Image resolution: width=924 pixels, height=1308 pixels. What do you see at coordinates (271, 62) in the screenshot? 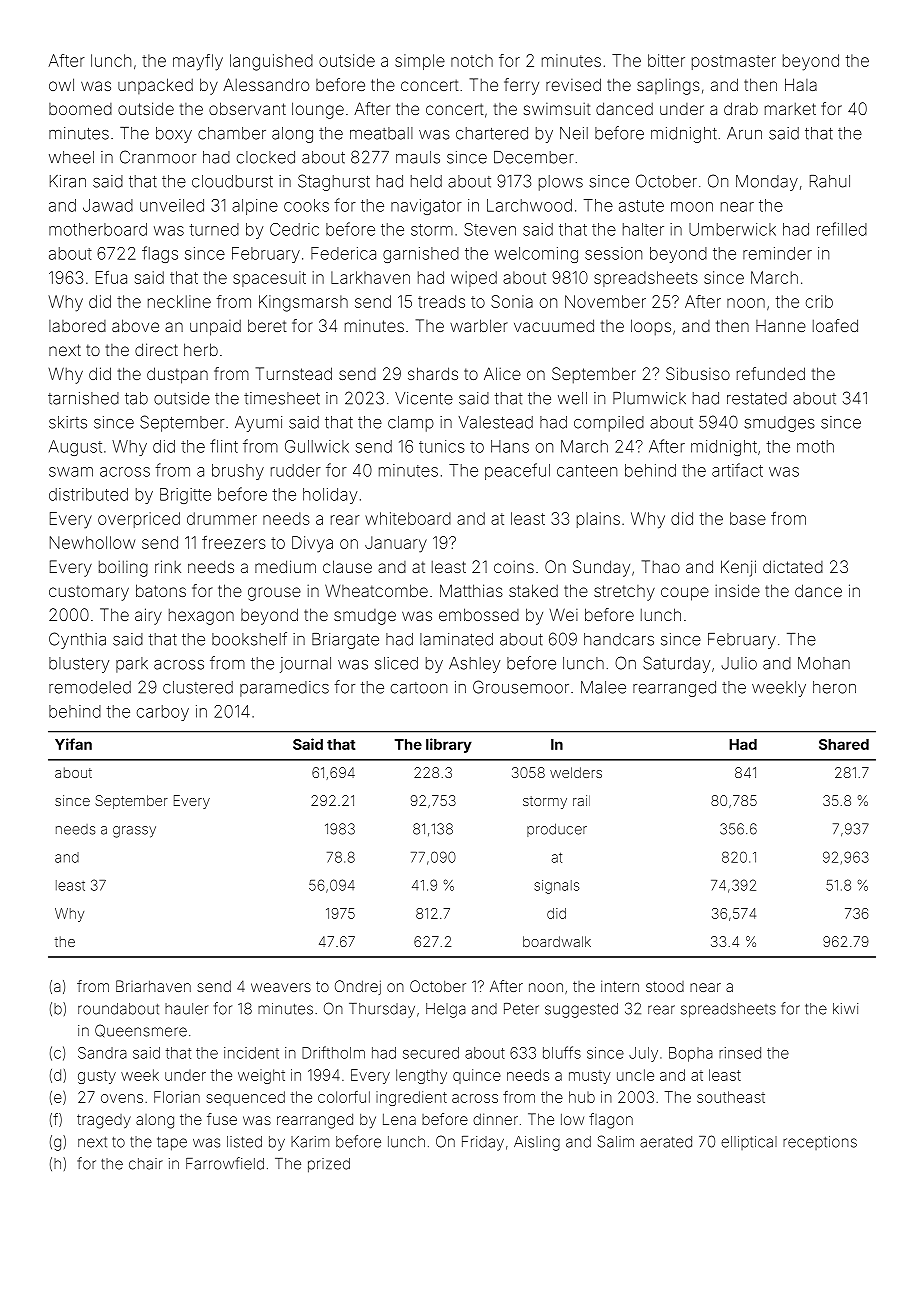
I see `languished` at bounding box center [271, 62].
